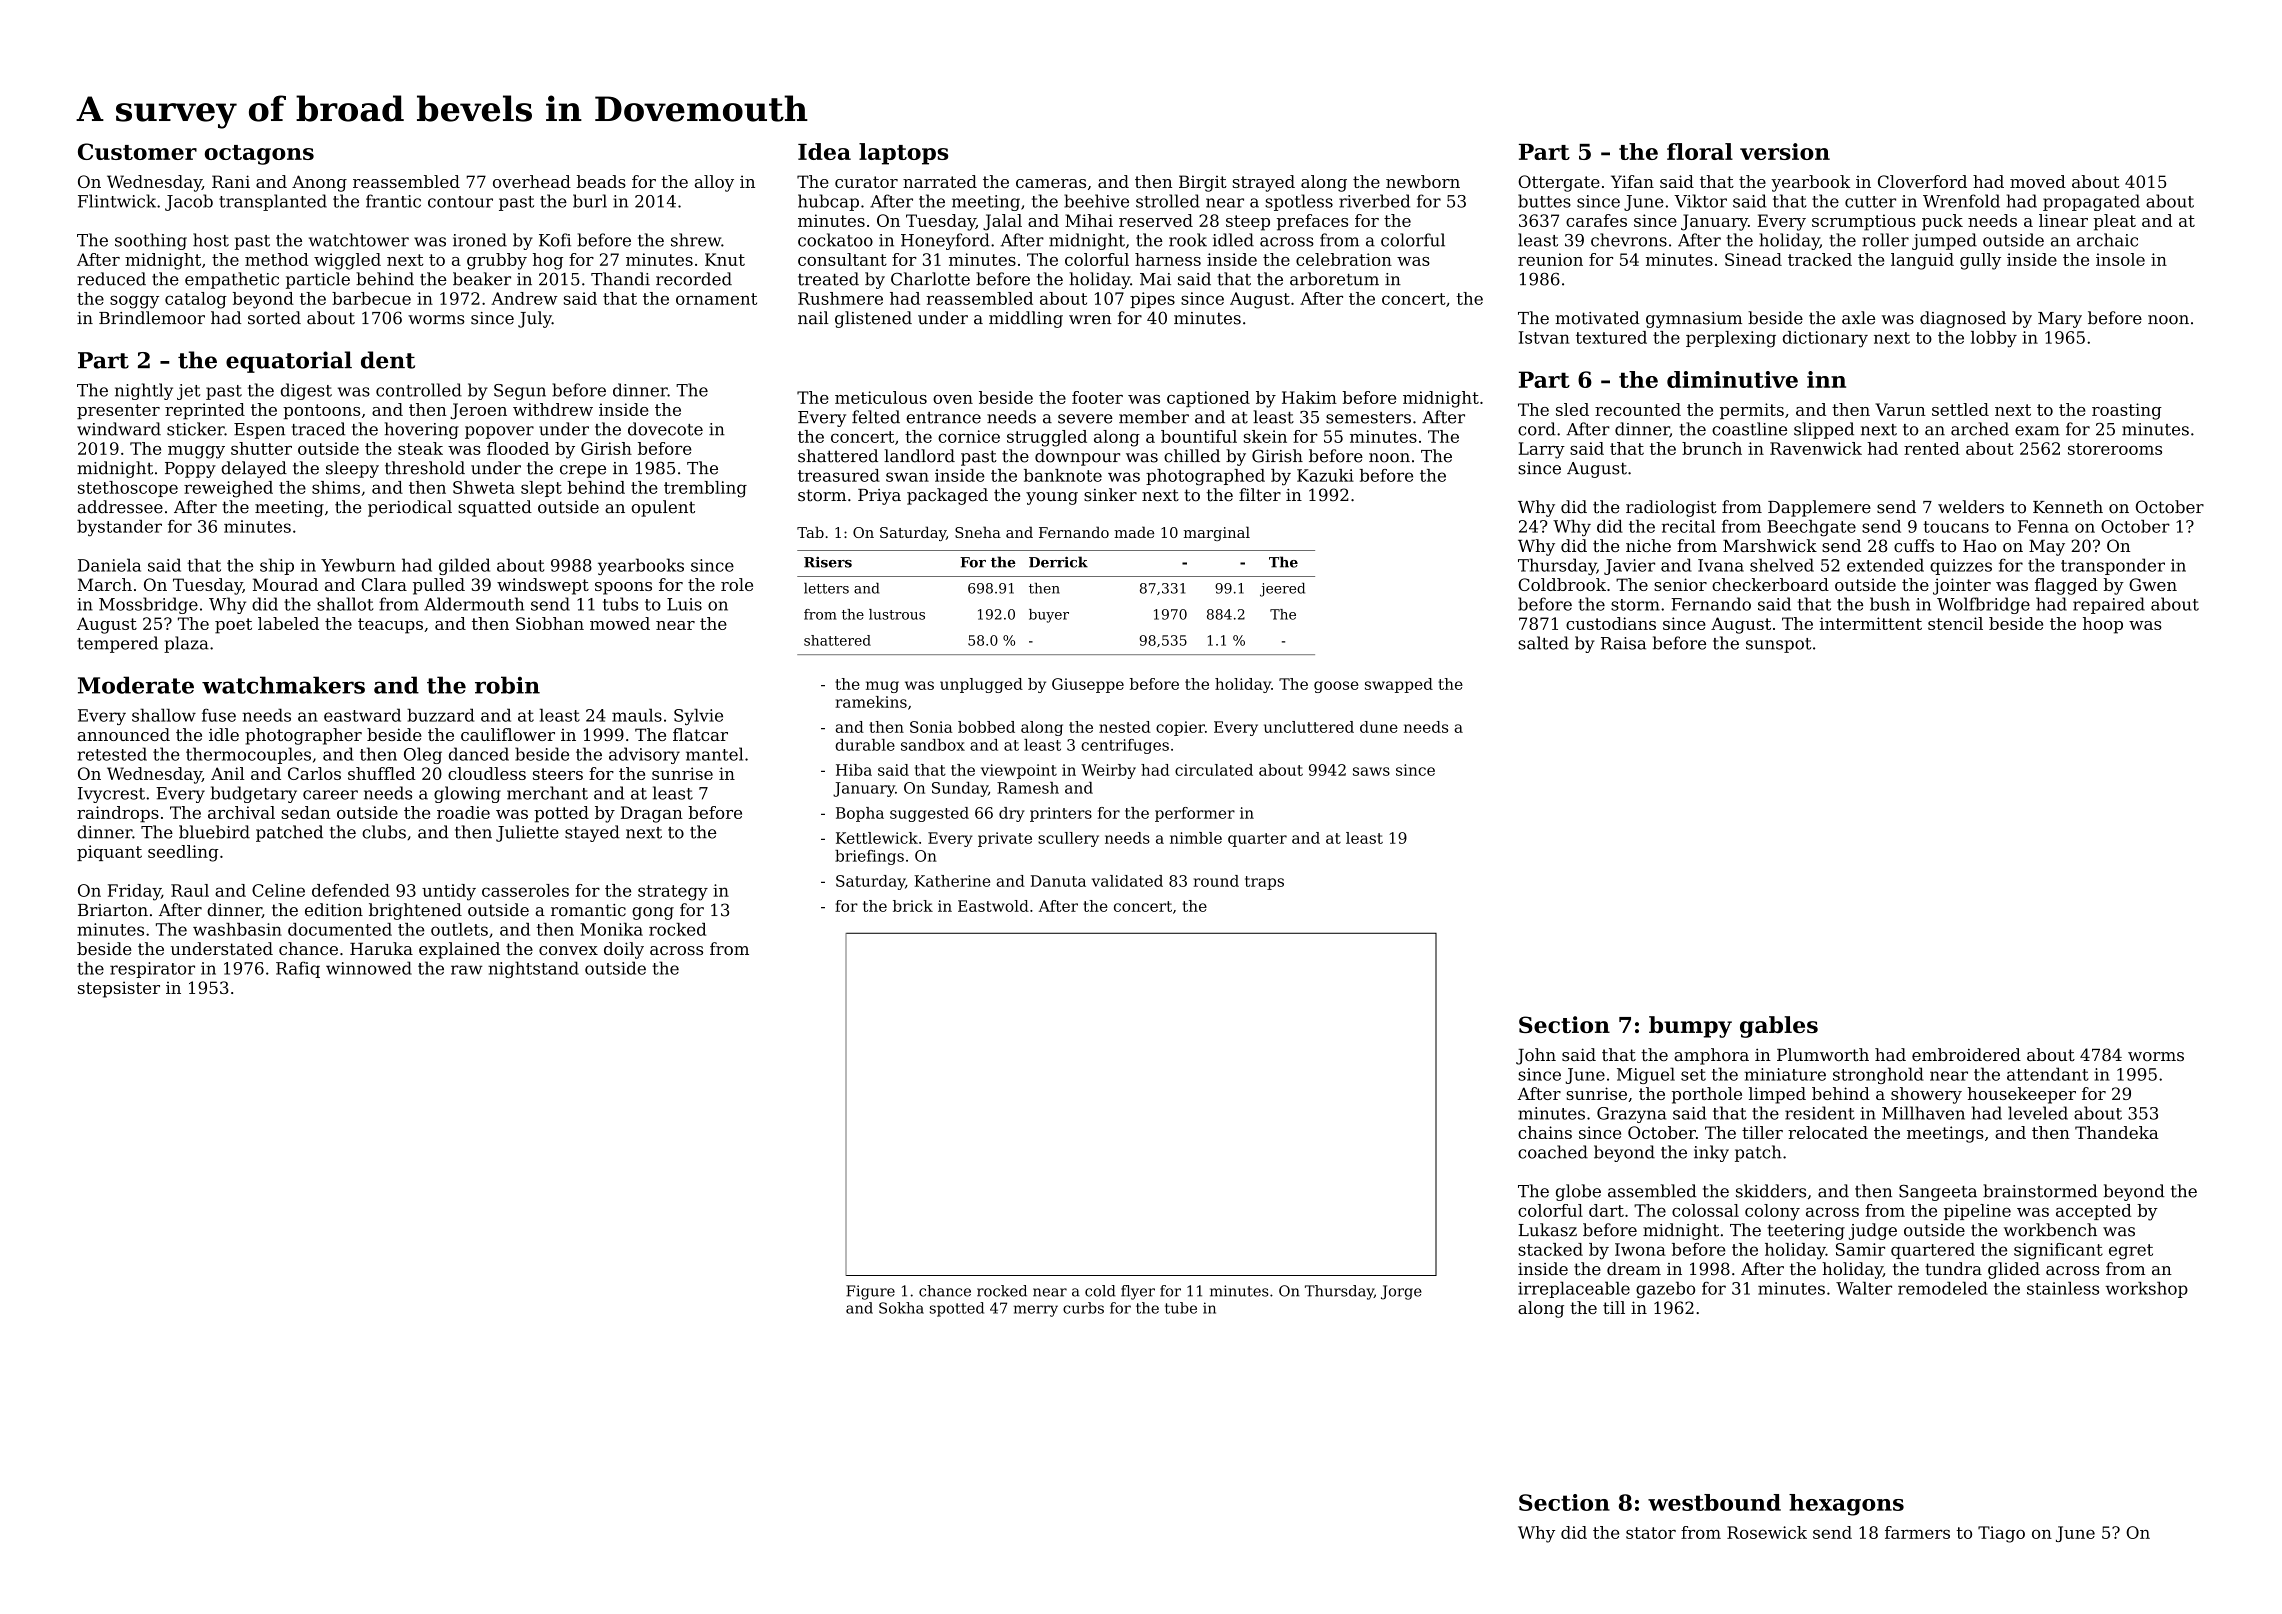 This image has width=2282, height=1614. What do you see at coordinates (1823, 1054) in the image?
I see `Plumworth` at bounding box center [1823, 1054].
